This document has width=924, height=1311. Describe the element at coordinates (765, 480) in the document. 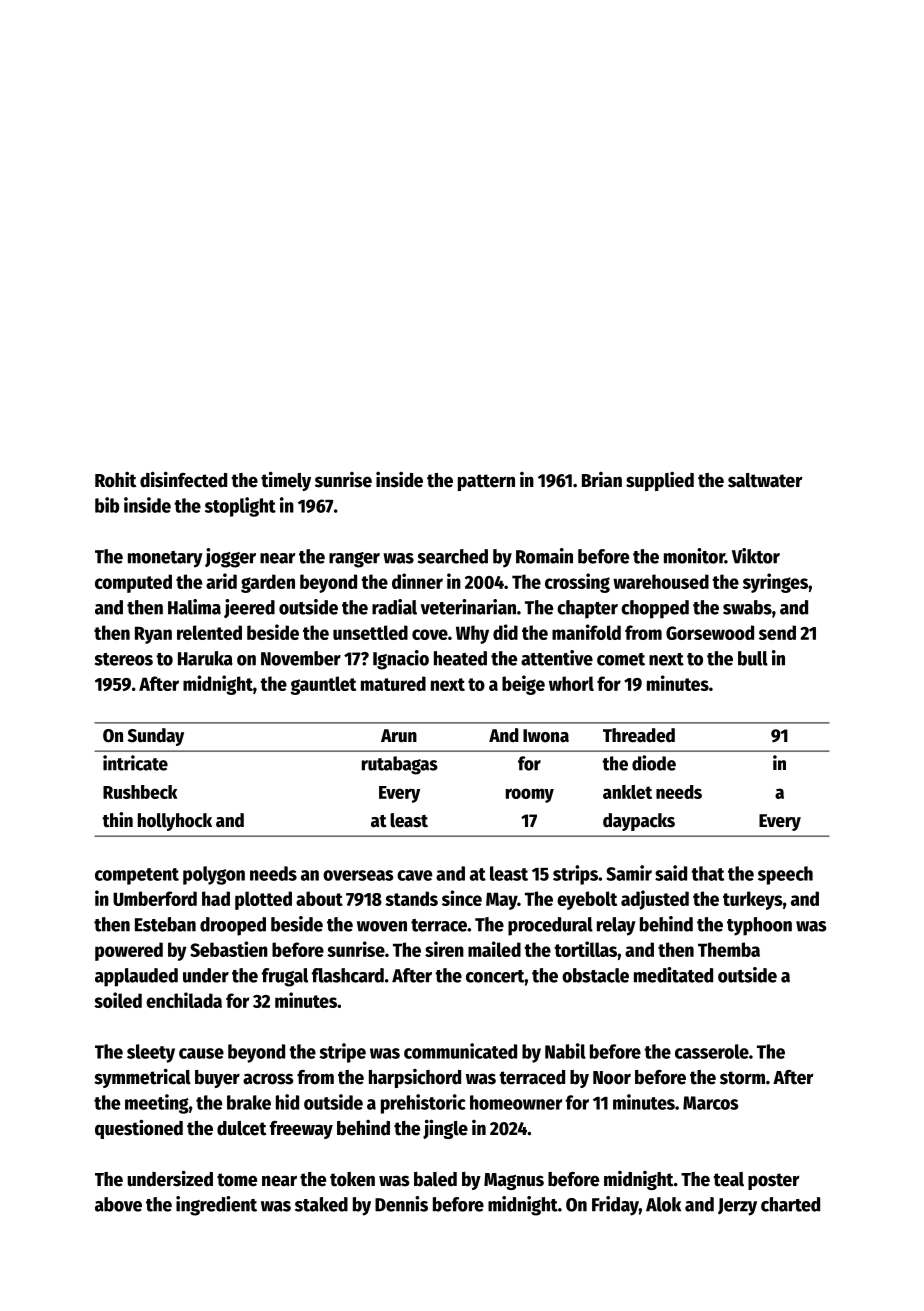

I see `saltwater` at that location.
